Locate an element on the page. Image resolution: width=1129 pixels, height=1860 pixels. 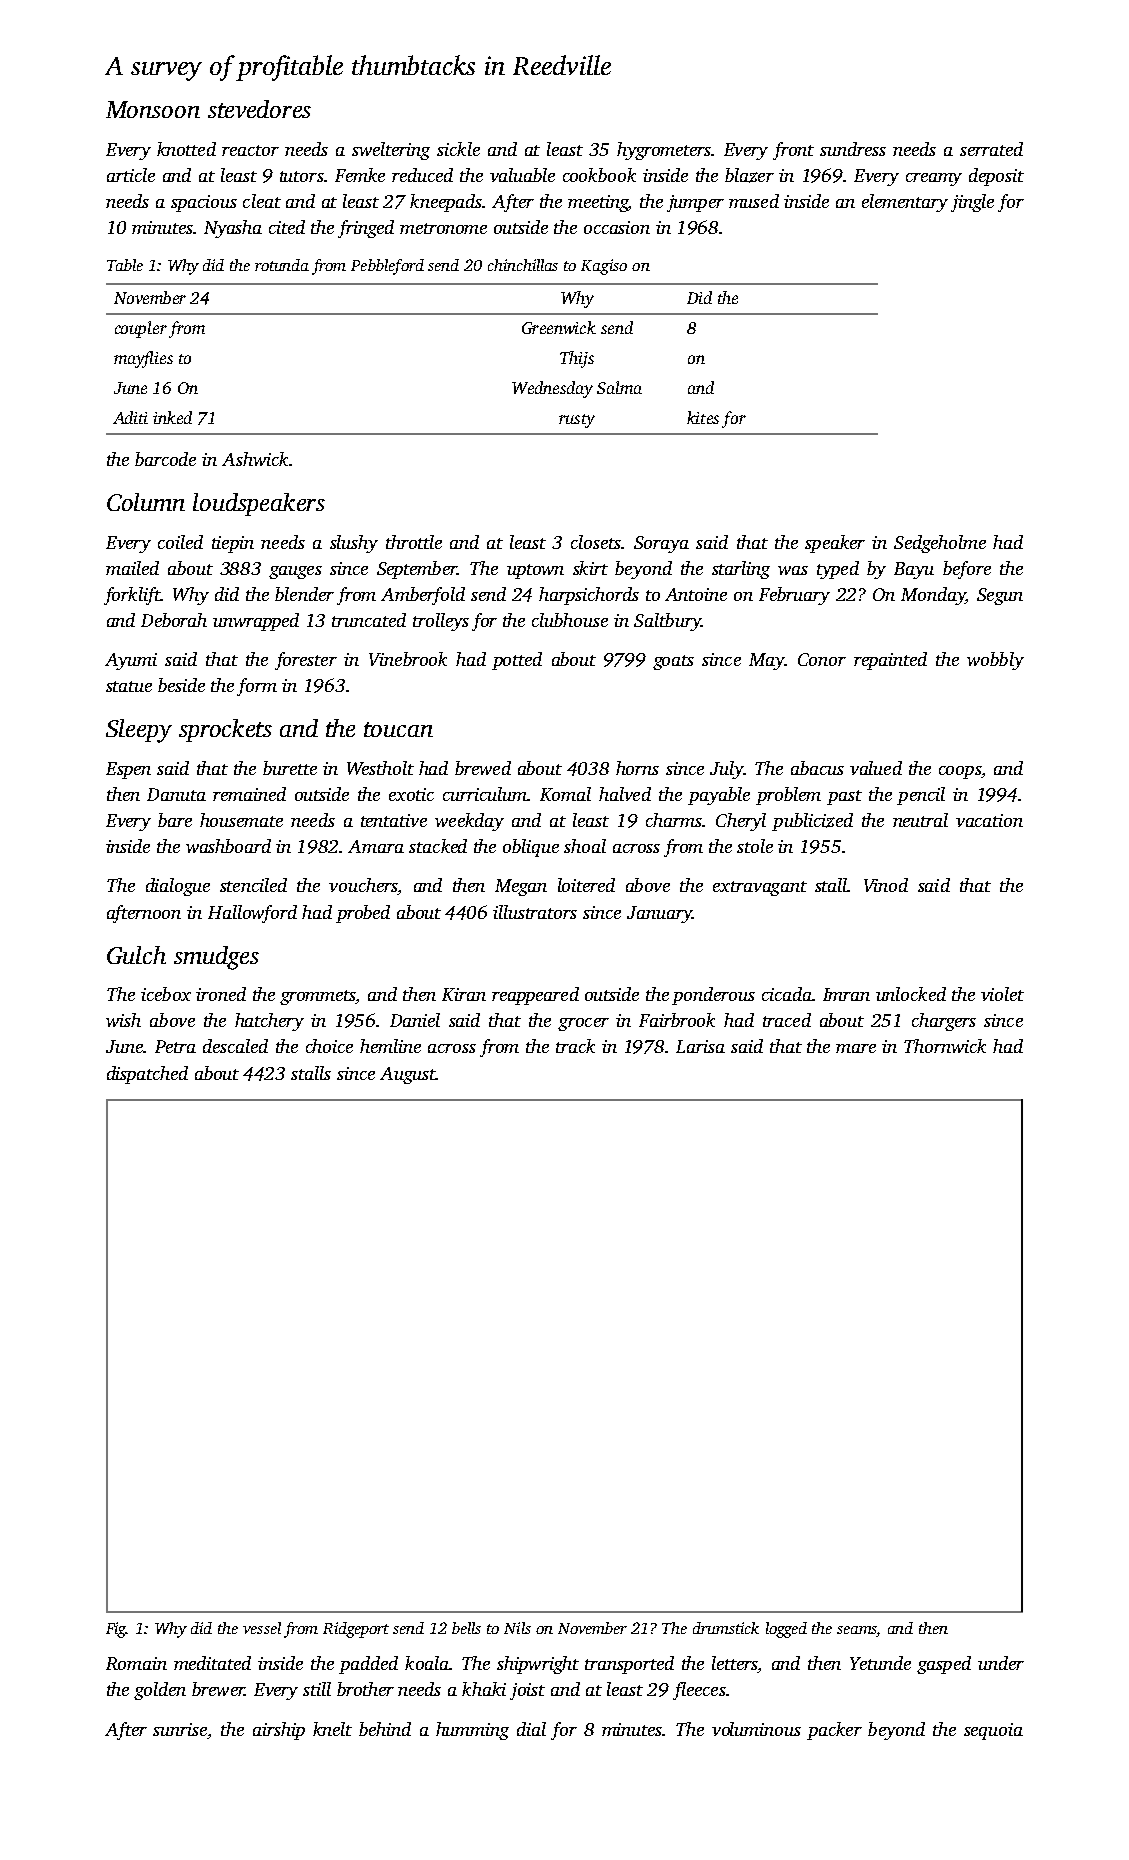
abacus is located at coordinates (817, 768).
